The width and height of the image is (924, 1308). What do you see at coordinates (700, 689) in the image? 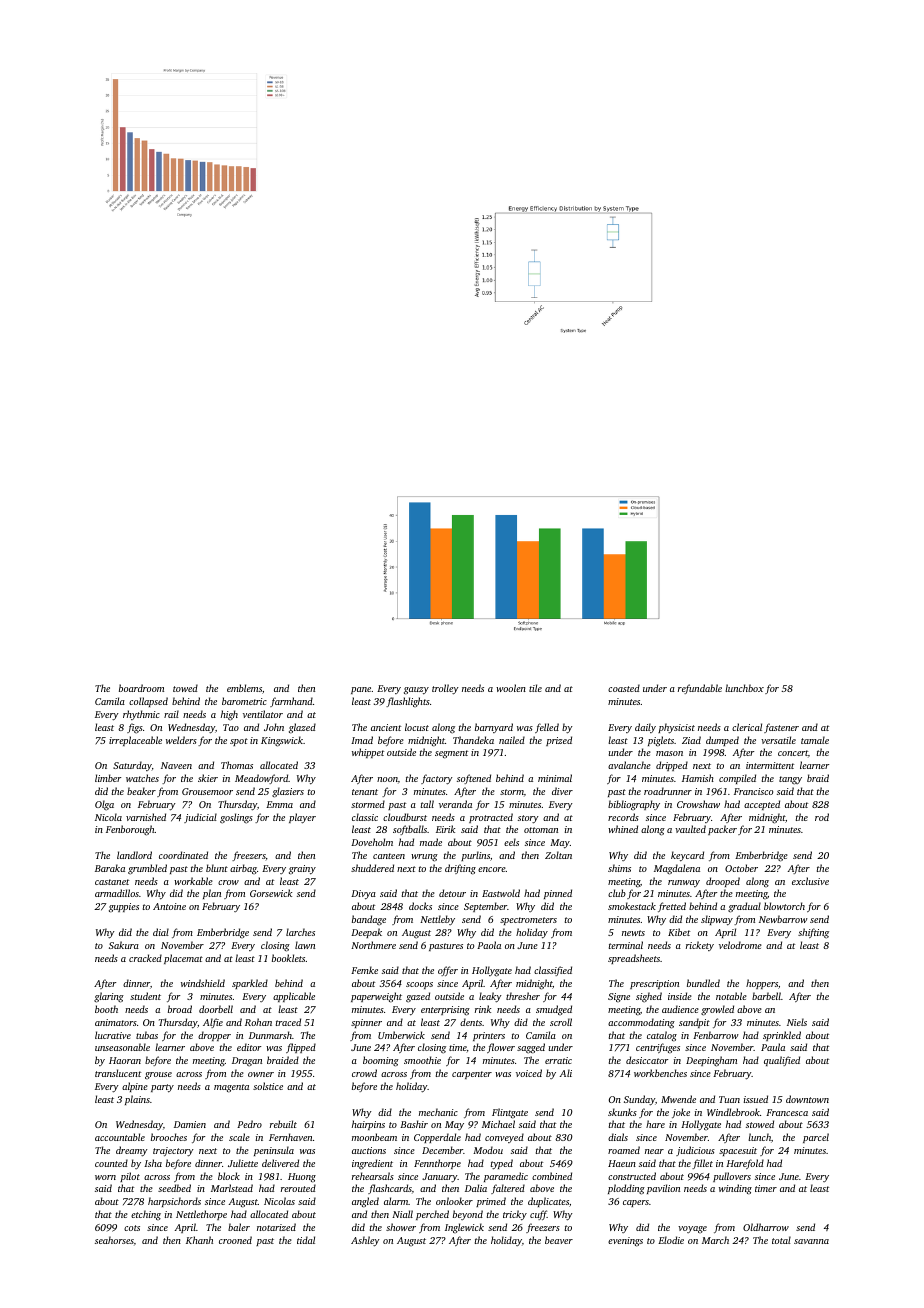
I see `refundable` at bounding box center [700, 689].
